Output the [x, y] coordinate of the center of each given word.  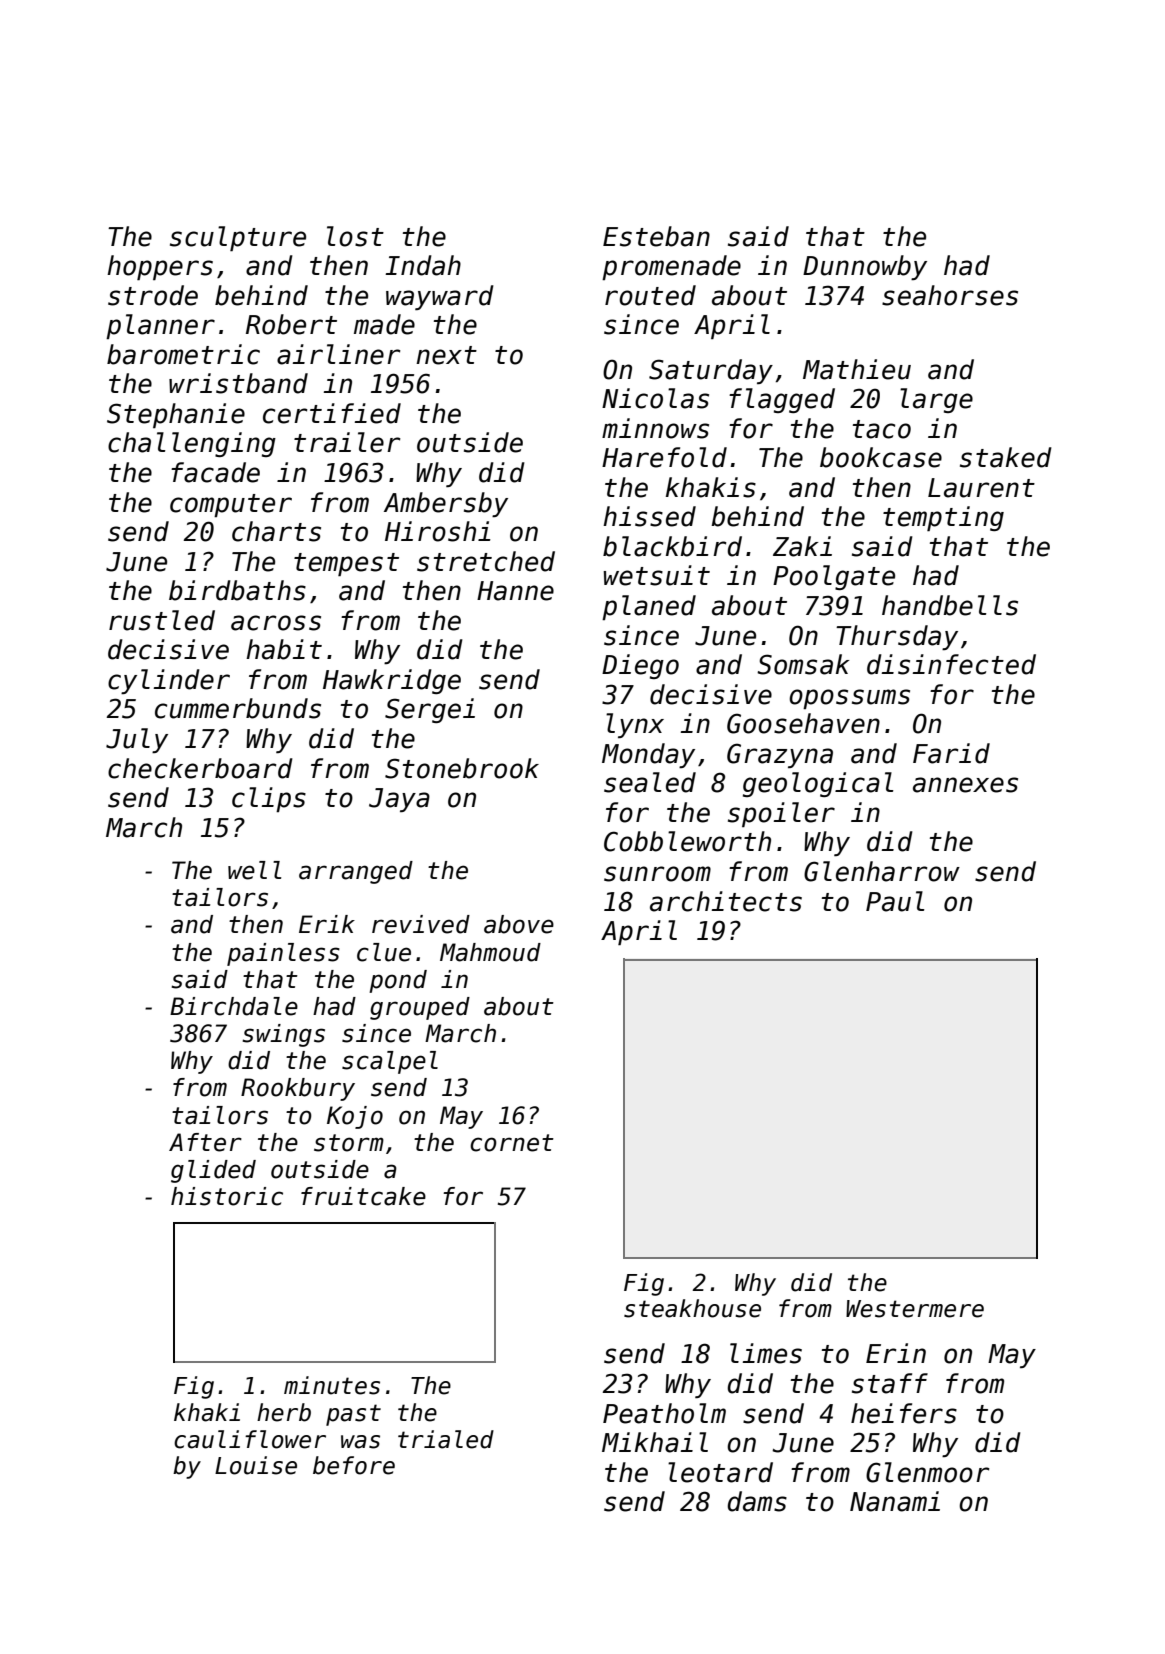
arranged [356, 872]
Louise [256, 1465]
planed [649, 607]
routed [650, 295]
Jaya [399, 800]
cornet [512, 1143]
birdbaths [237, 590]
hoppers [160, 267]
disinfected [951, 664]
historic [227, 1196]
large [936, 400]
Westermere [915, 1309]
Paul [895, 901]
